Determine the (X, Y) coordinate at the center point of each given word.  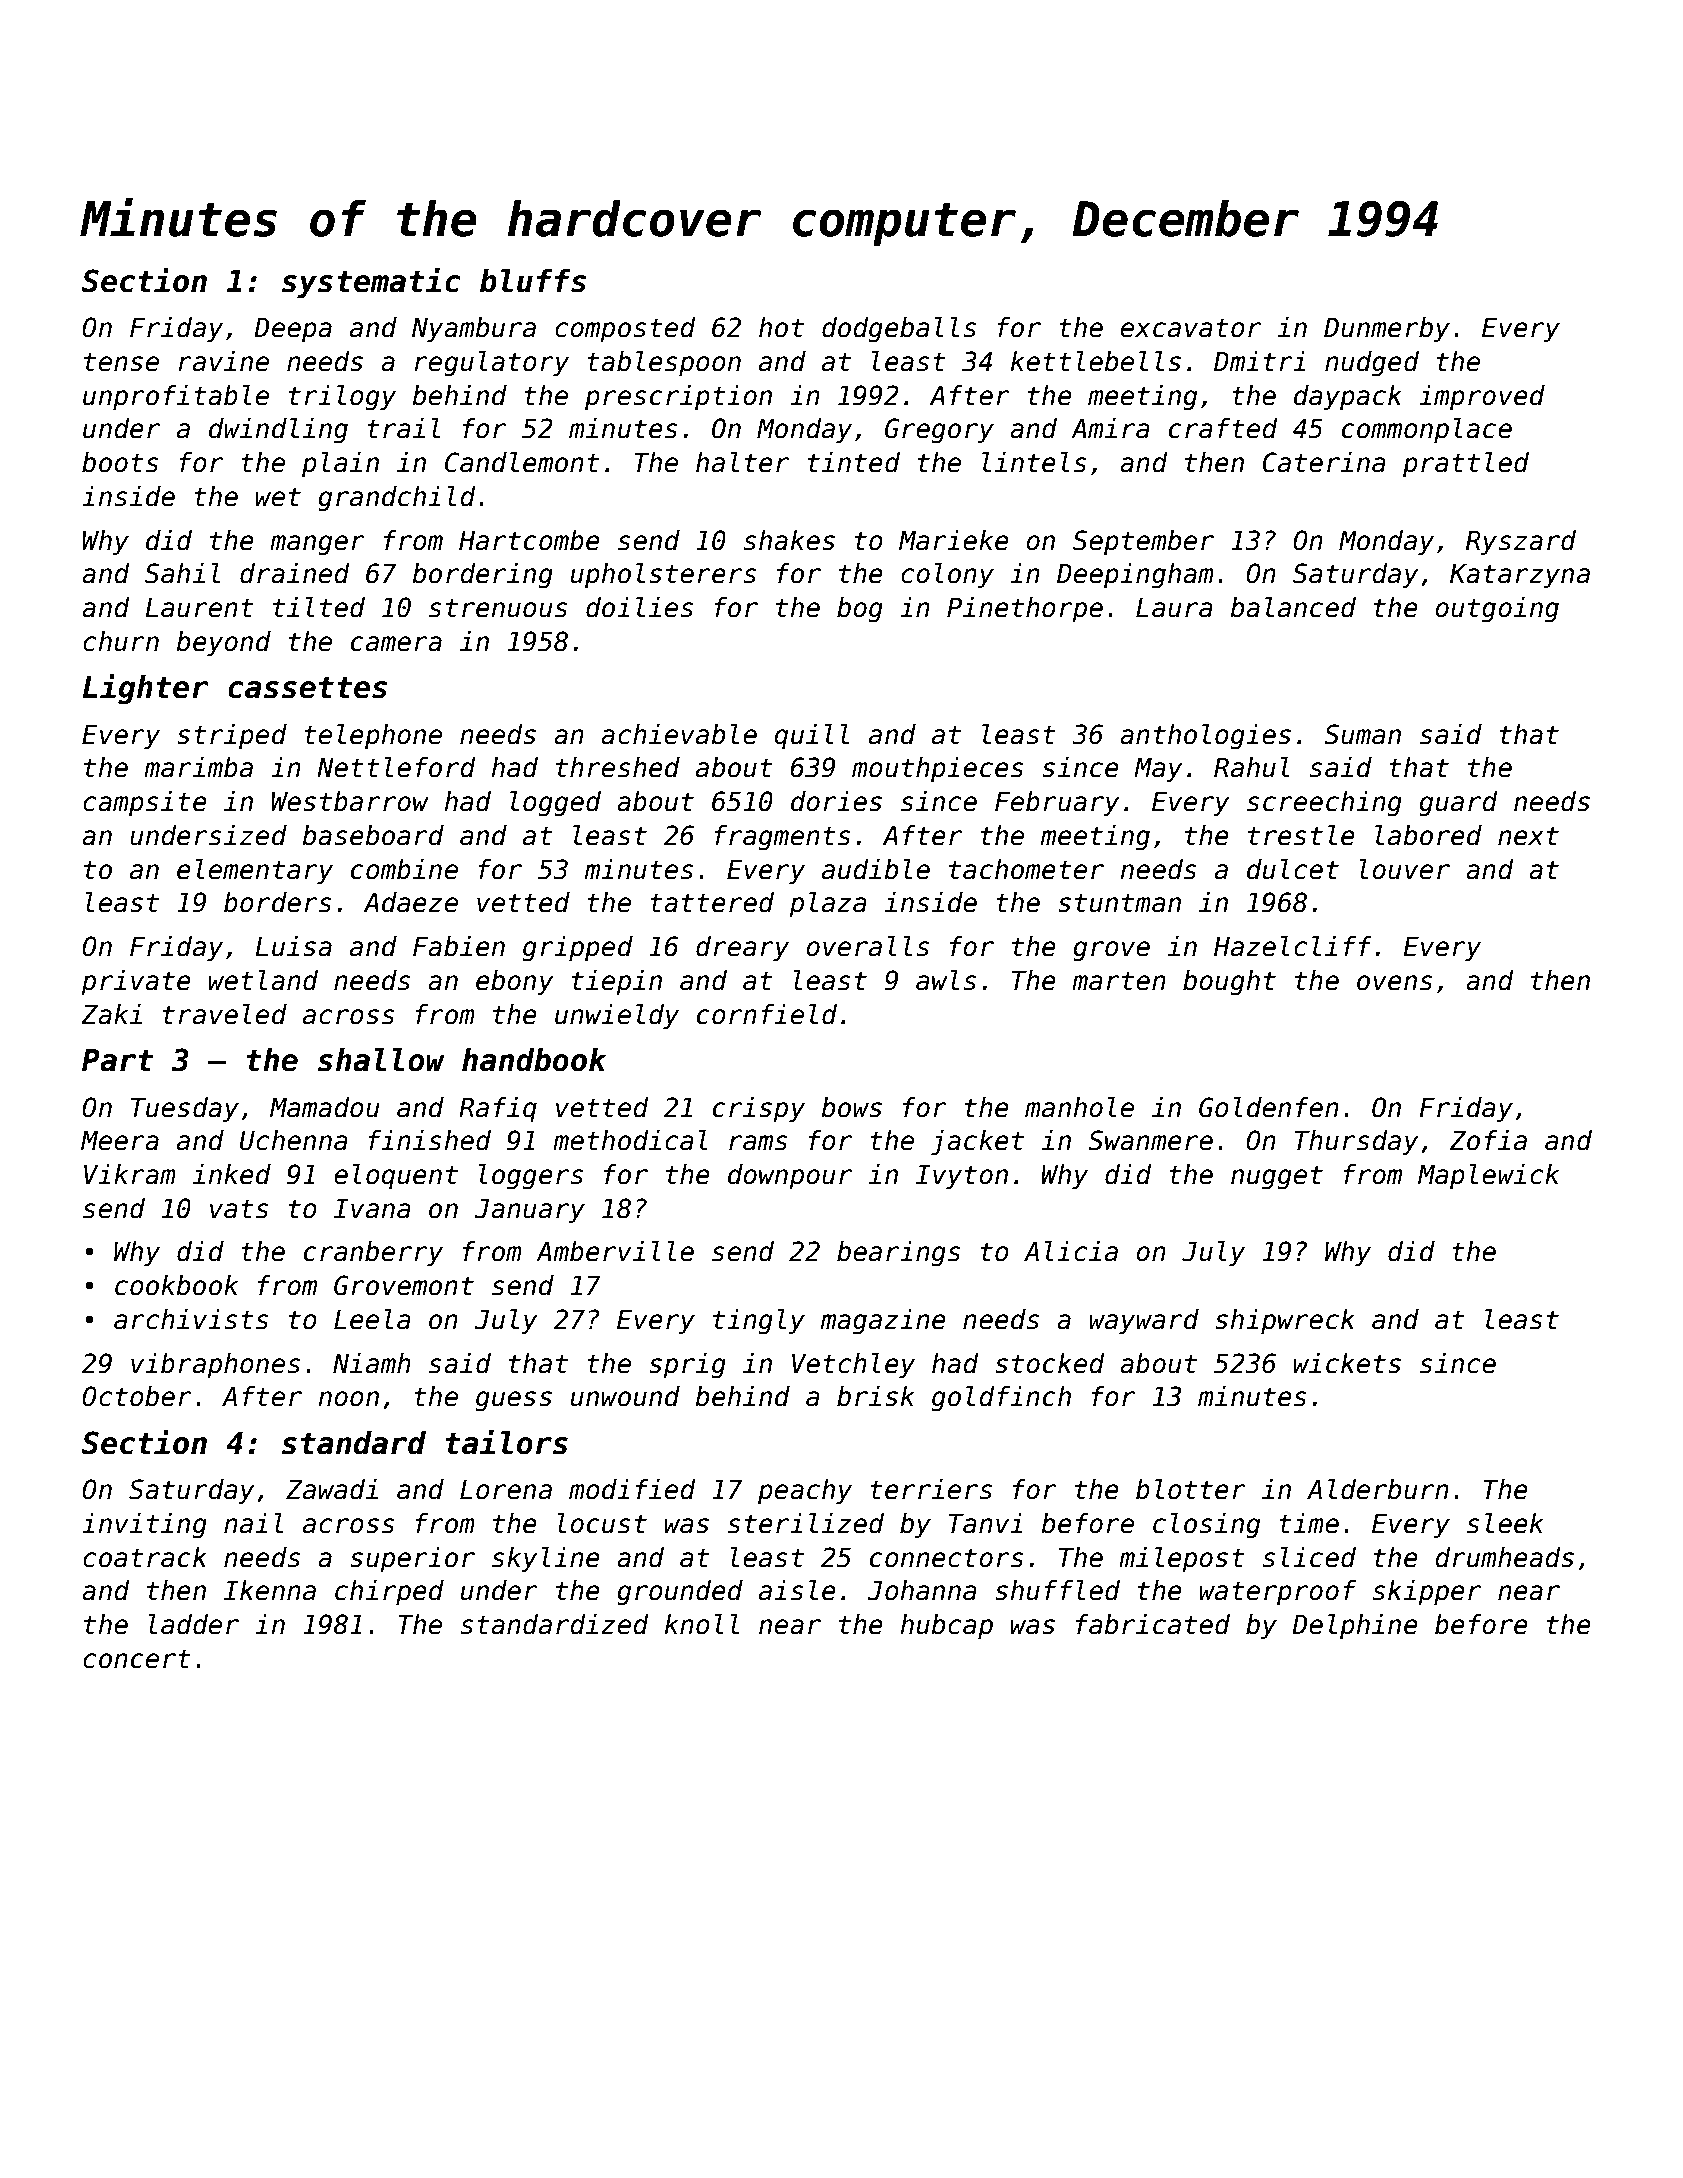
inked (232, 1174)
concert (137, 1659)
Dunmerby (1387, 330)
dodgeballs (899, 330)
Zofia (1488, 1140)
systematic (371, 282)
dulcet (1293, 869)
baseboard (373, 835)
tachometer (1026, 869)
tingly (759, 1322)
